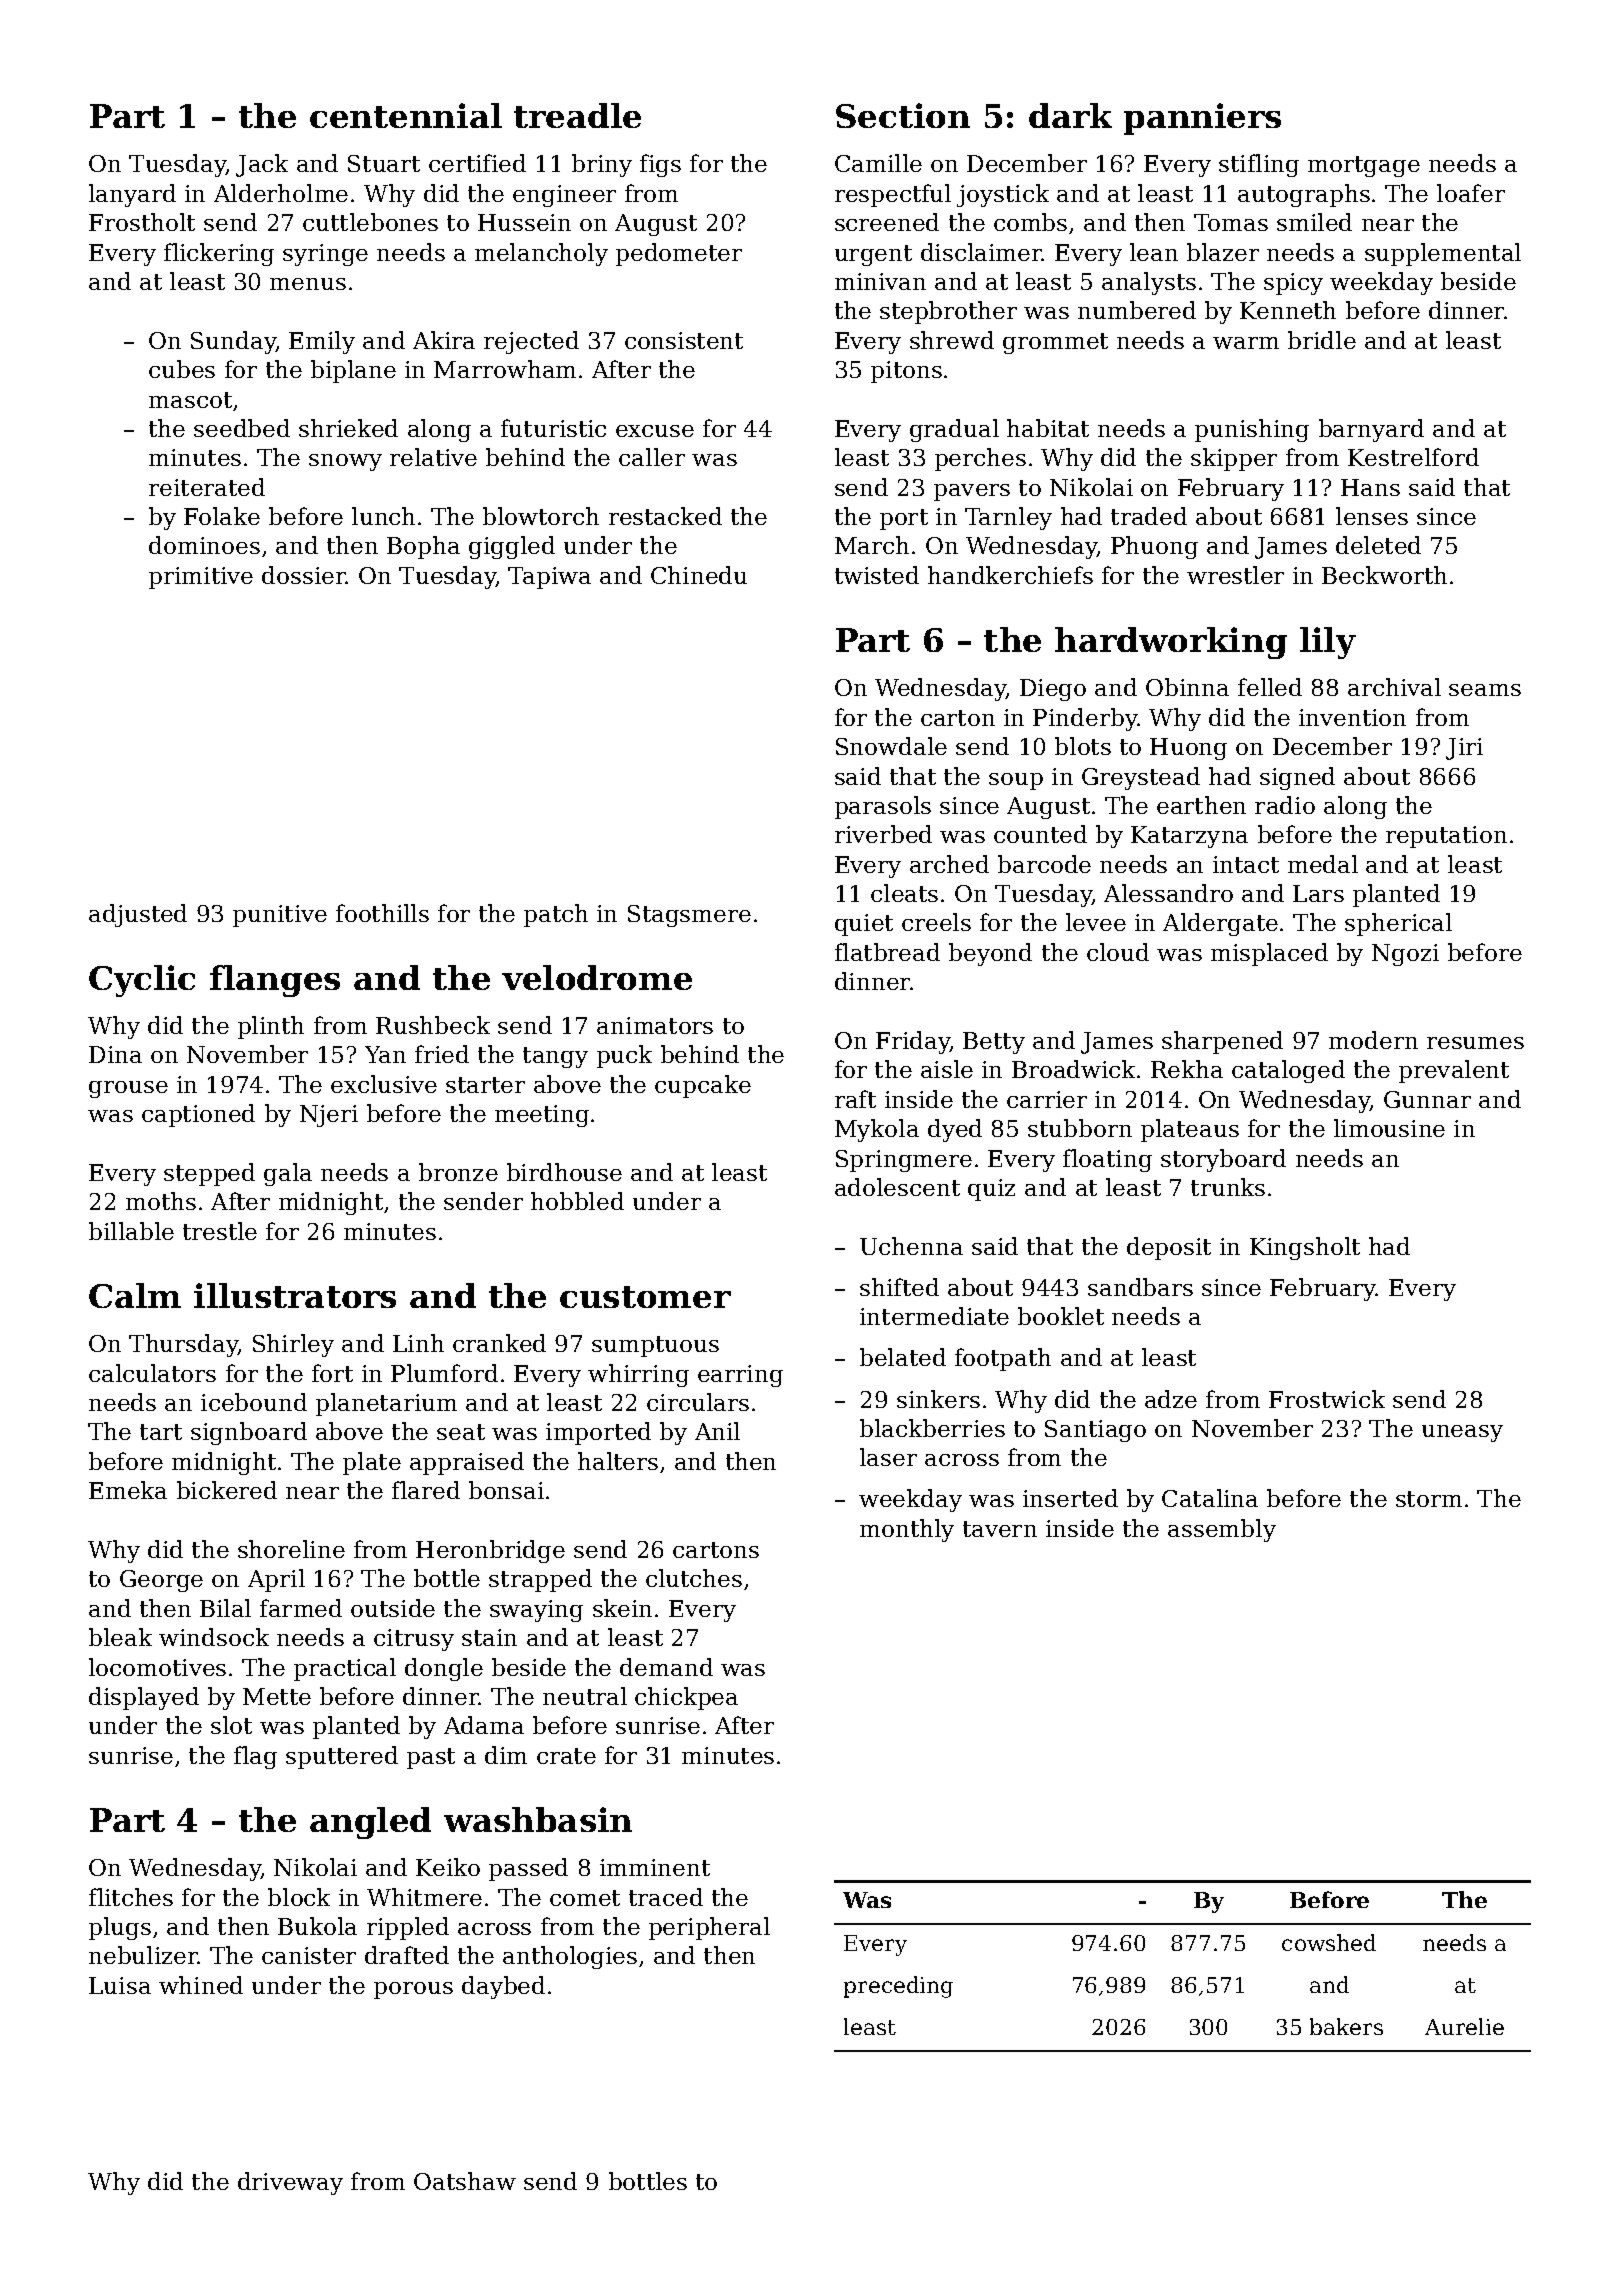  I want to click on Beckworth, so click(1384, 575).
